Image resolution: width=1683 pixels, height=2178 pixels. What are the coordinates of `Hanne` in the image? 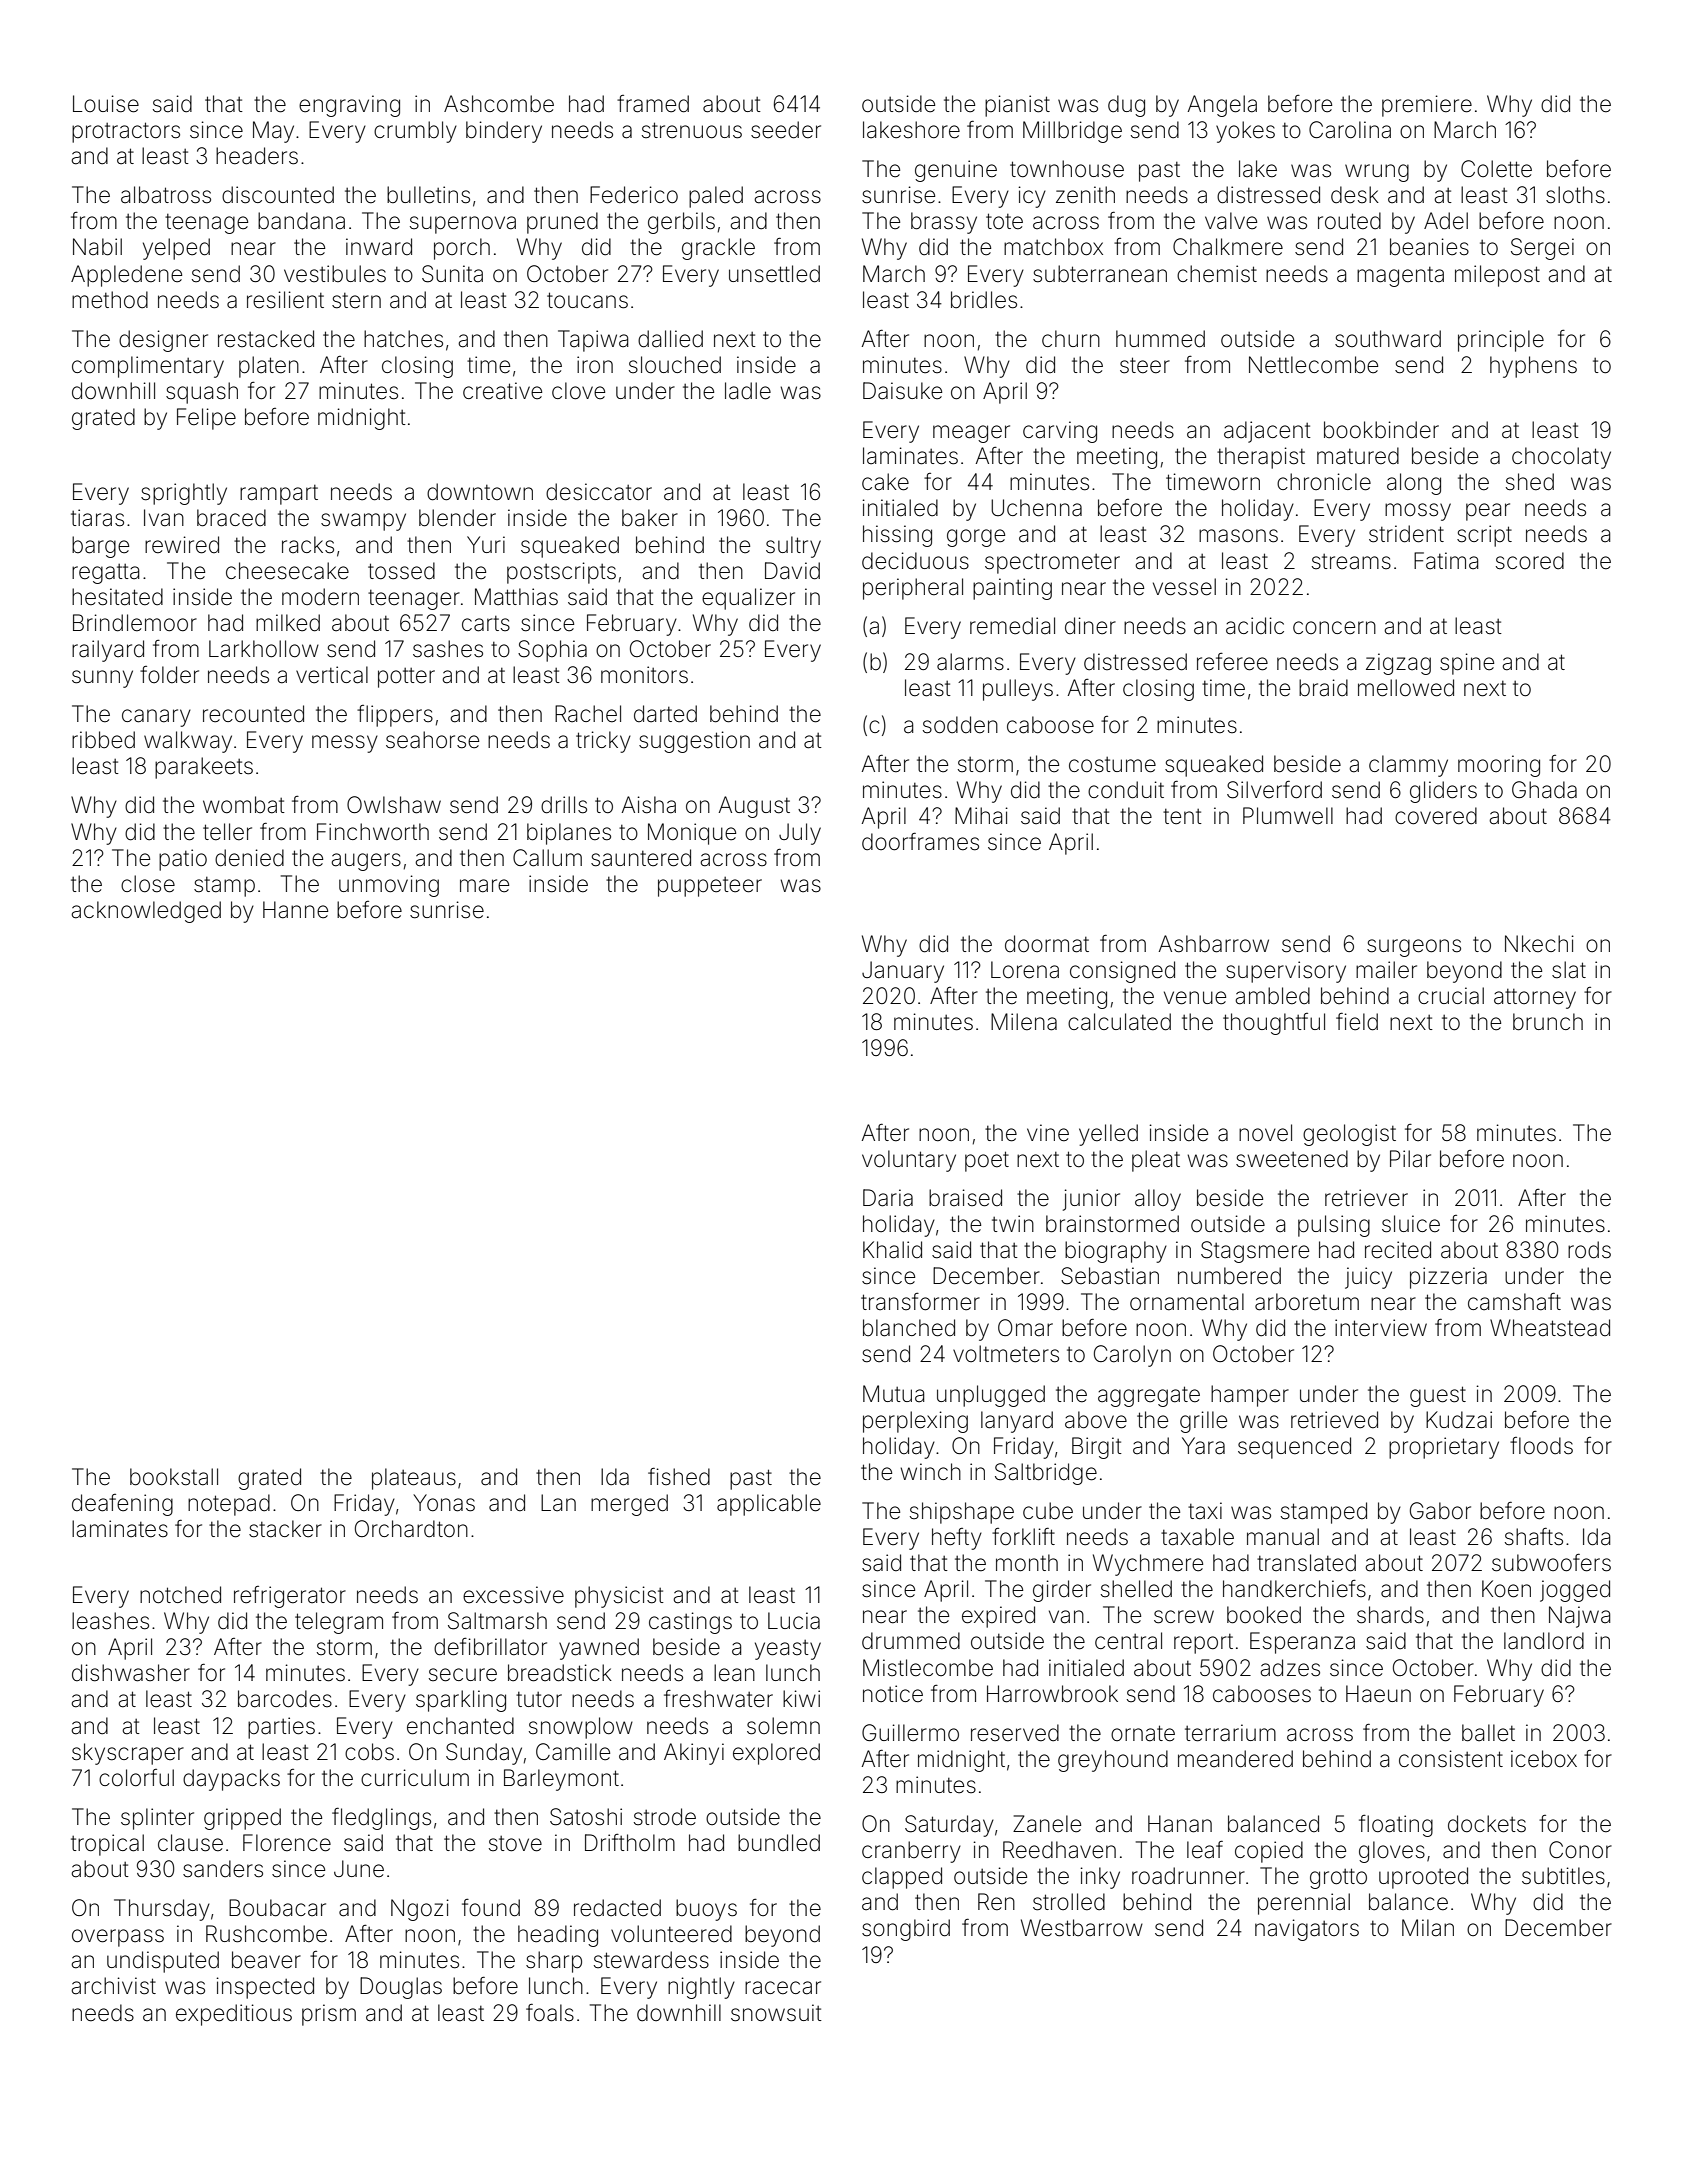 It's located at (295, 910).
